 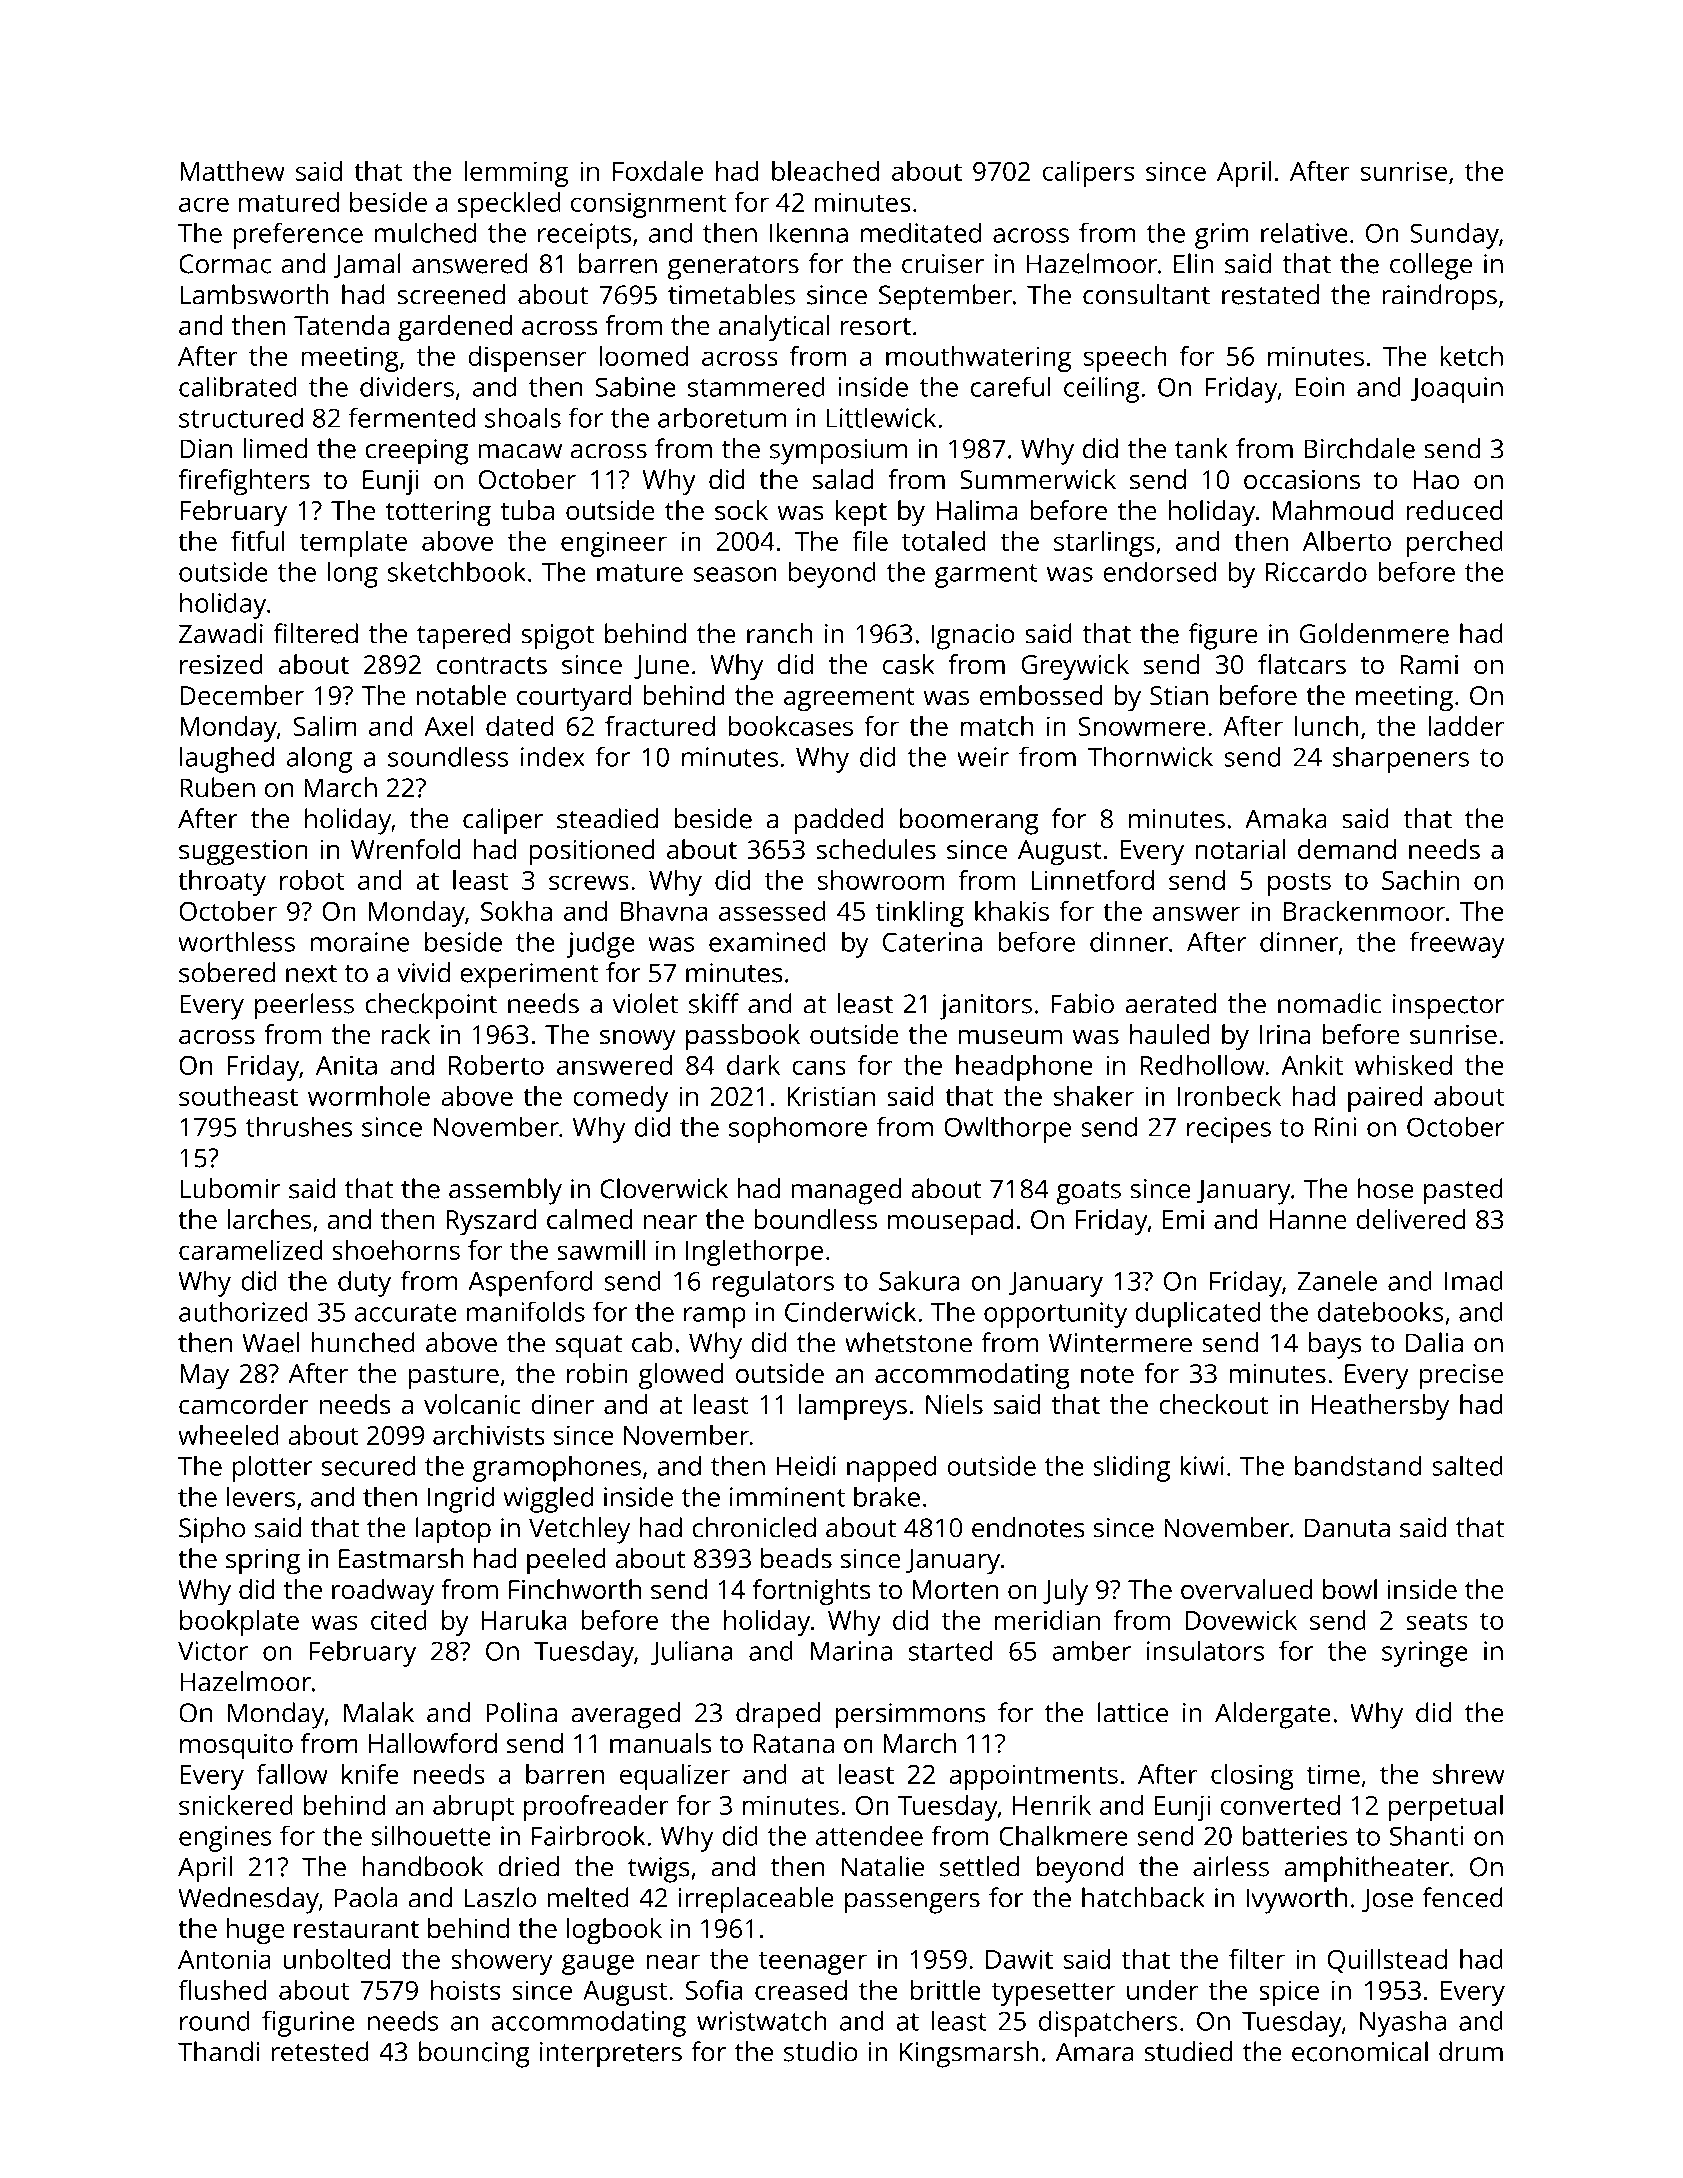 I want to click on grim, so click(x=1222, y=236).
